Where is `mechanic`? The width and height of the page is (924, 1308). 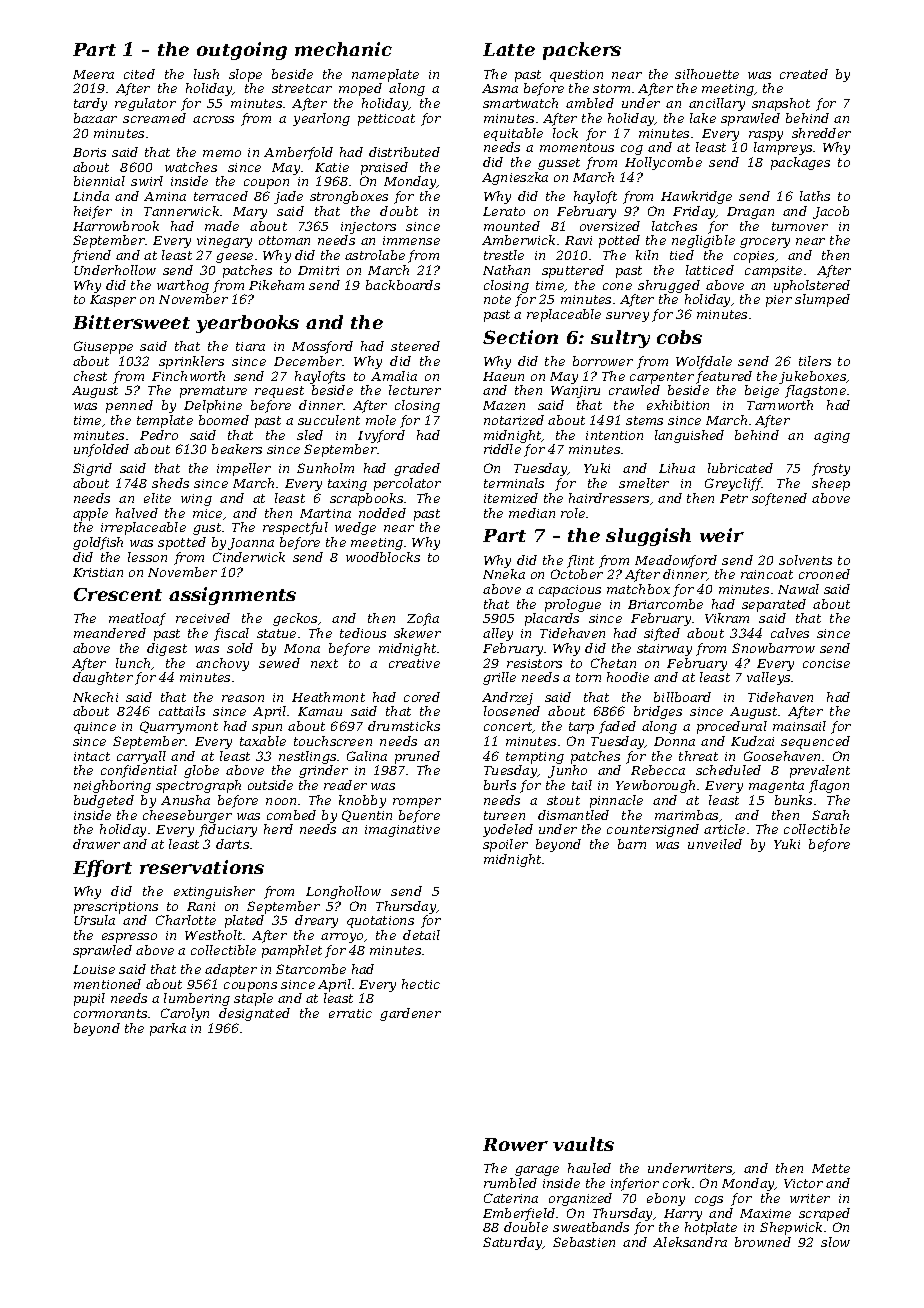 mechanic is located at coordinates (343, 49).
